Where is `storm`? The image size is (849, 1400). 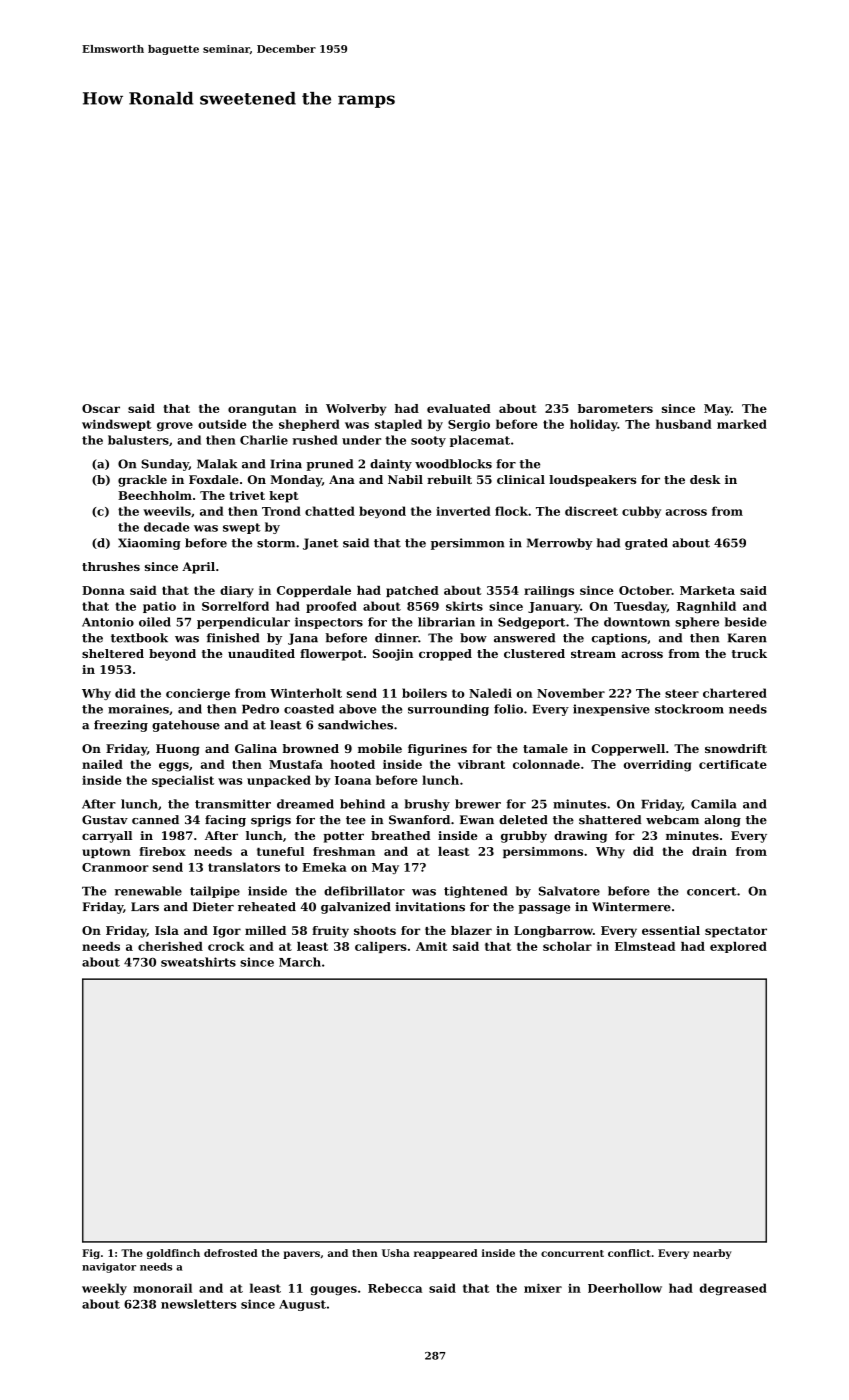 storm is located at coordinates (276, 543).
